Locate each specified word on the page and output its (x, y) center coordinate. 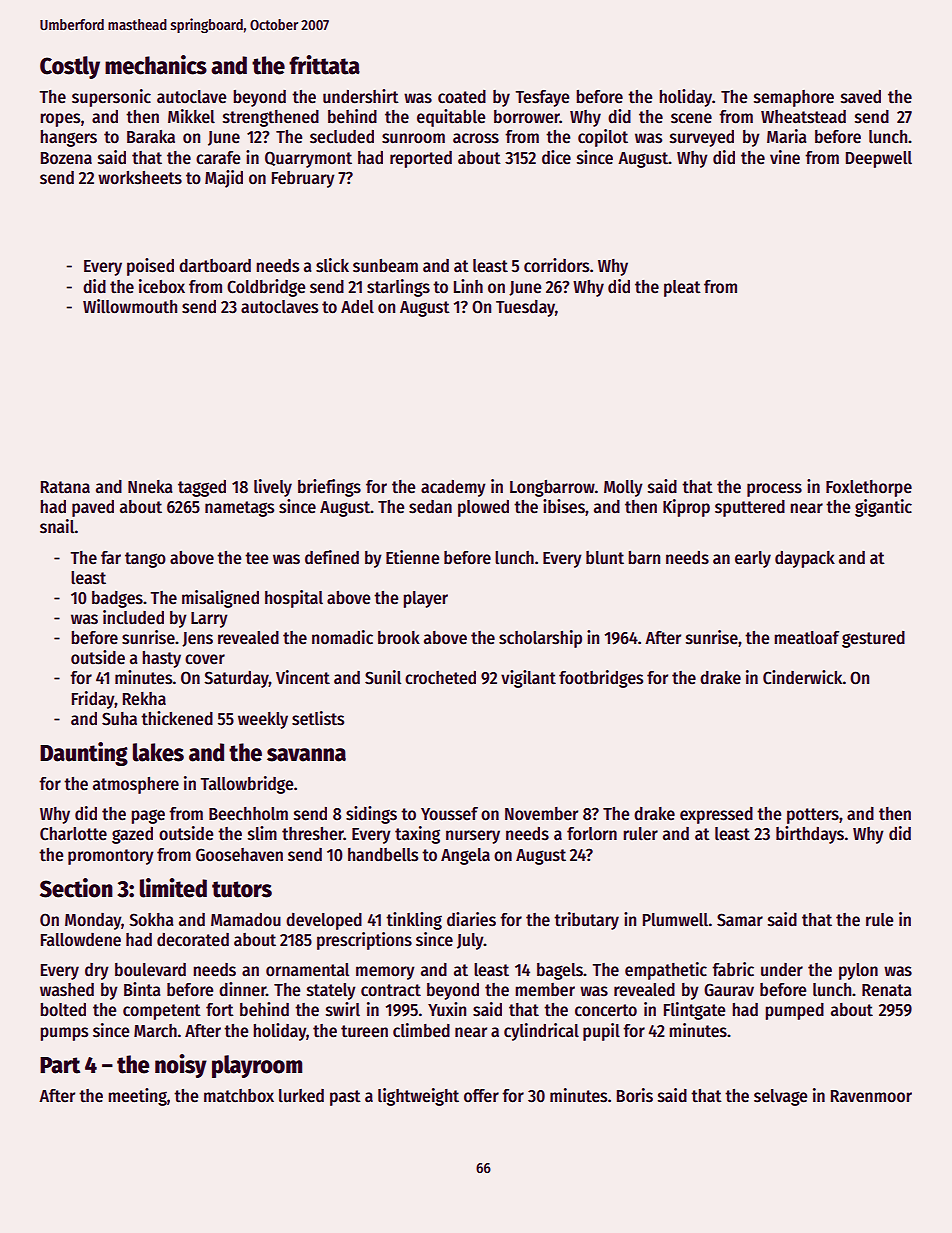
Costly (70, 67)
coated (462, 97)
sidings (371, 815)
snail (57, 526)
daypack (805, 559)
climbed (421, 1030)
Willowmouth (130, 306)
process (774, 490)
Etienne (412, 557)
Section (76, 888)
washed (67, 990)
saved (861, 97)
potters (813, 816)
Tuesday (525, 308)
